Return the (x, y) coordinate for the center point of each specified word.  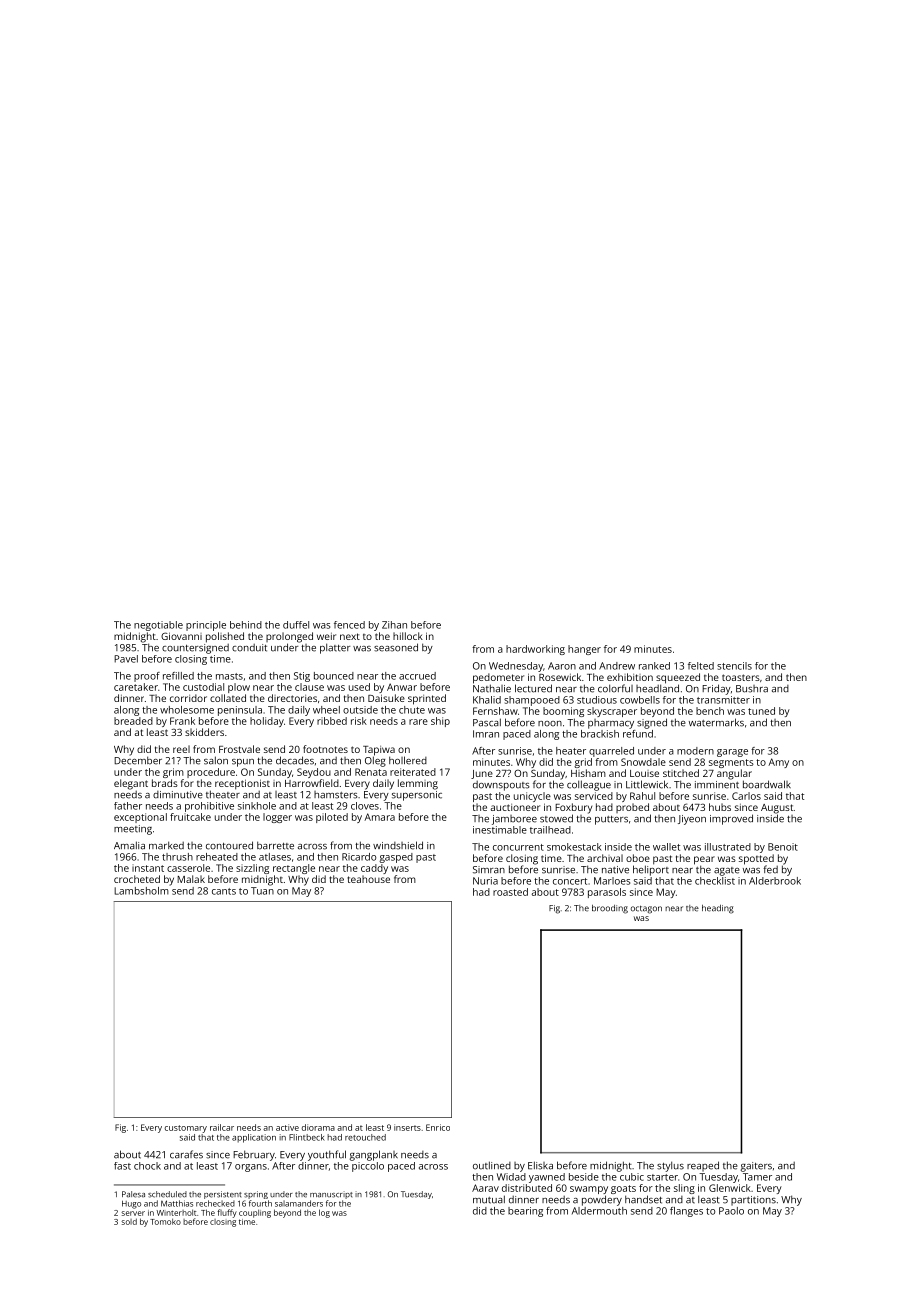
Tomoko (165, 1221)
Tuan (262, 891)
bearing (525, 1212)
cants (224, 891)
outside (360, 710)
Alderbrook (775, 881)
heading (718, 909)
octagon (646, 910)
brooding (610, 909)
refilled (178, 676)
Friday (716, 689)
